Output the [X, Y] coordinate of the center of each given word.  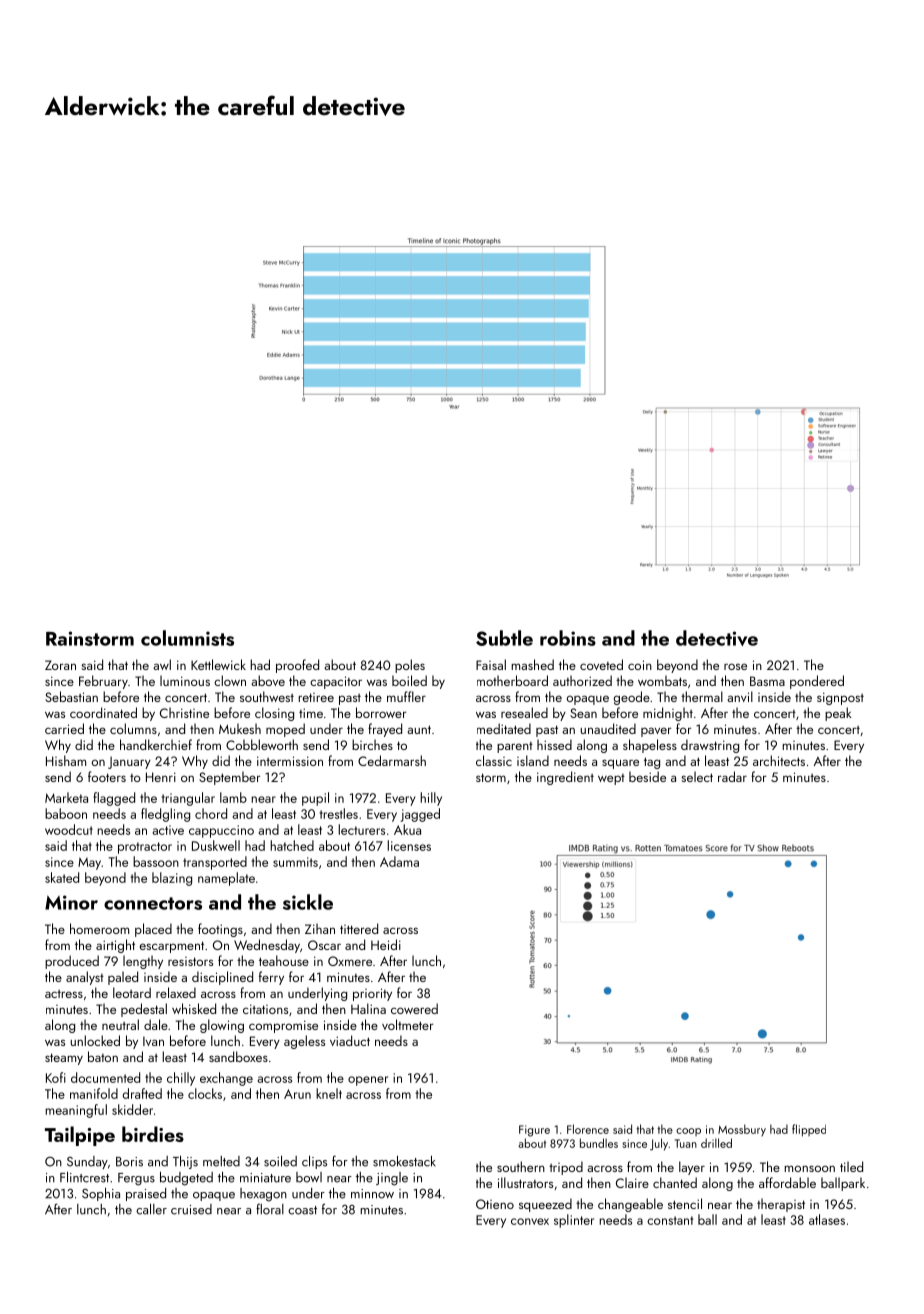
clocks [205, 1093]
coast [302, 1210]
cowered [414, 1008]
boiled [409, 680]
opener [368, 1081]
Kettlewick [218, 664]
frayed [385, 730]
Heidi [386, 944]
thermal [702, 696]
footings [220, 930]
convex [530, 1221]
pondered [817, 682]
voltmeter [408, 1024]
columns [133, 728]
